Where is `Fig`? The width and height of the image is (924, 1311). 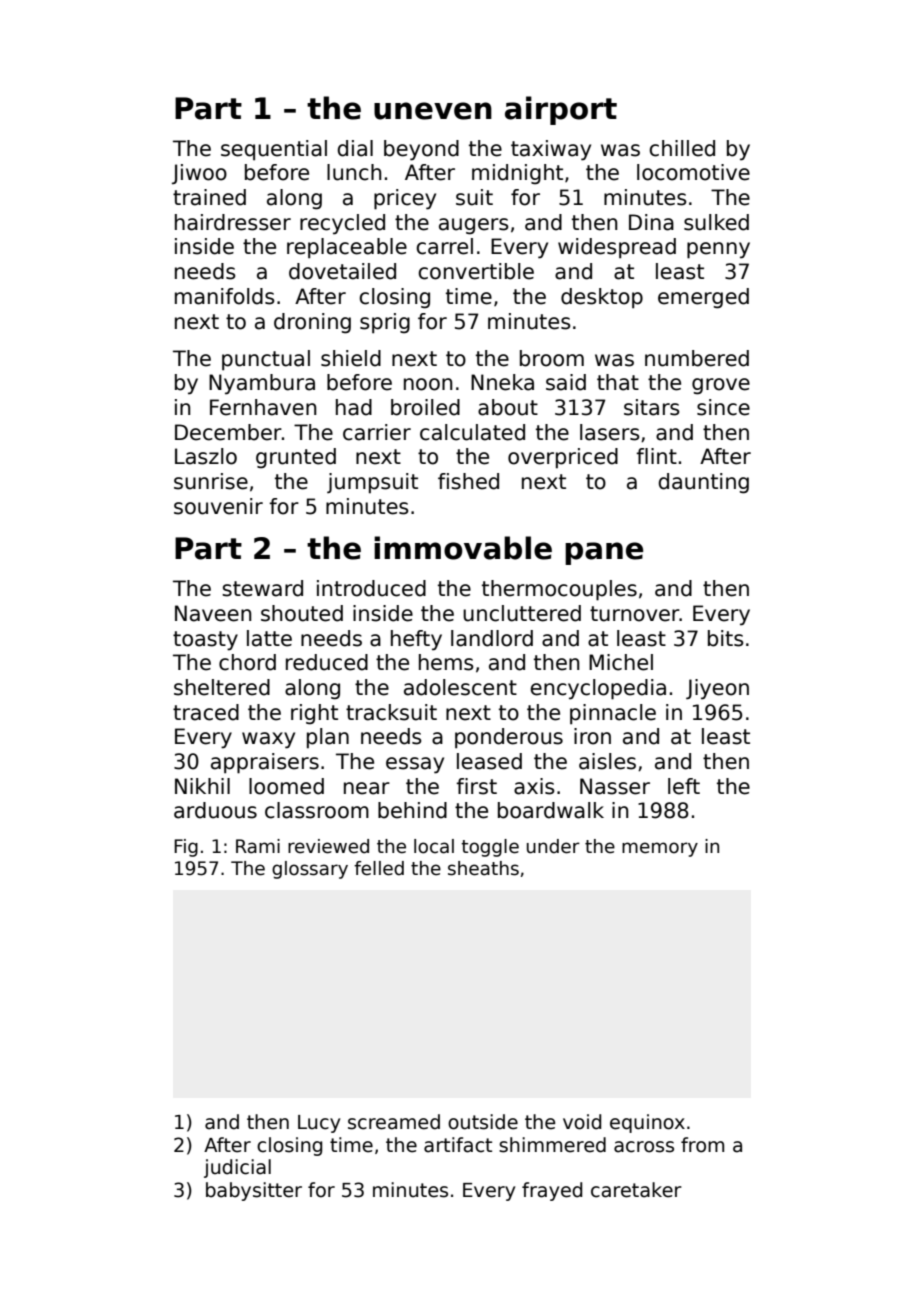 Fig is located at coordinates (186, 848).
